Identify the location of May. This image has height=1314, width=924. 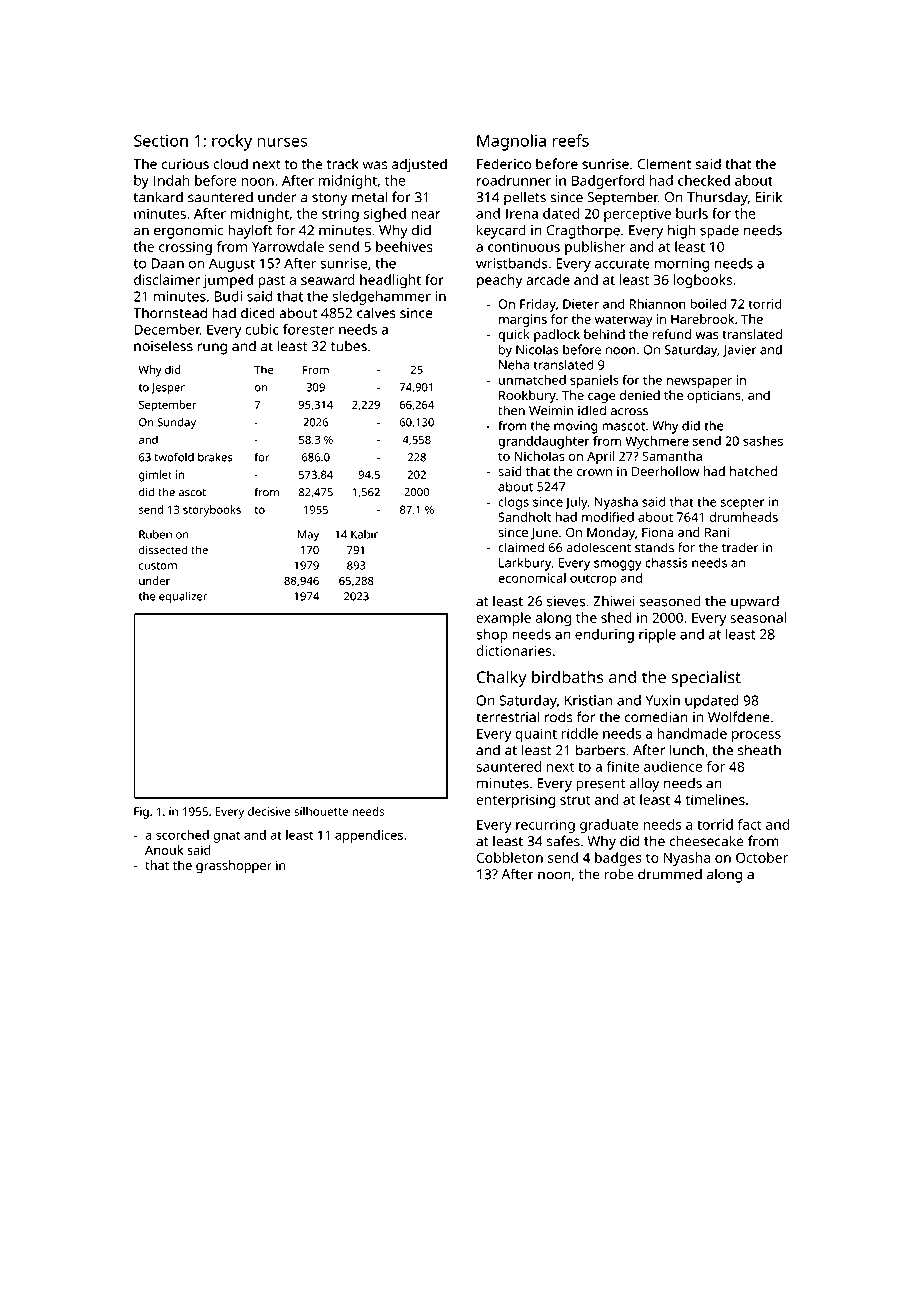
(308, 536).
